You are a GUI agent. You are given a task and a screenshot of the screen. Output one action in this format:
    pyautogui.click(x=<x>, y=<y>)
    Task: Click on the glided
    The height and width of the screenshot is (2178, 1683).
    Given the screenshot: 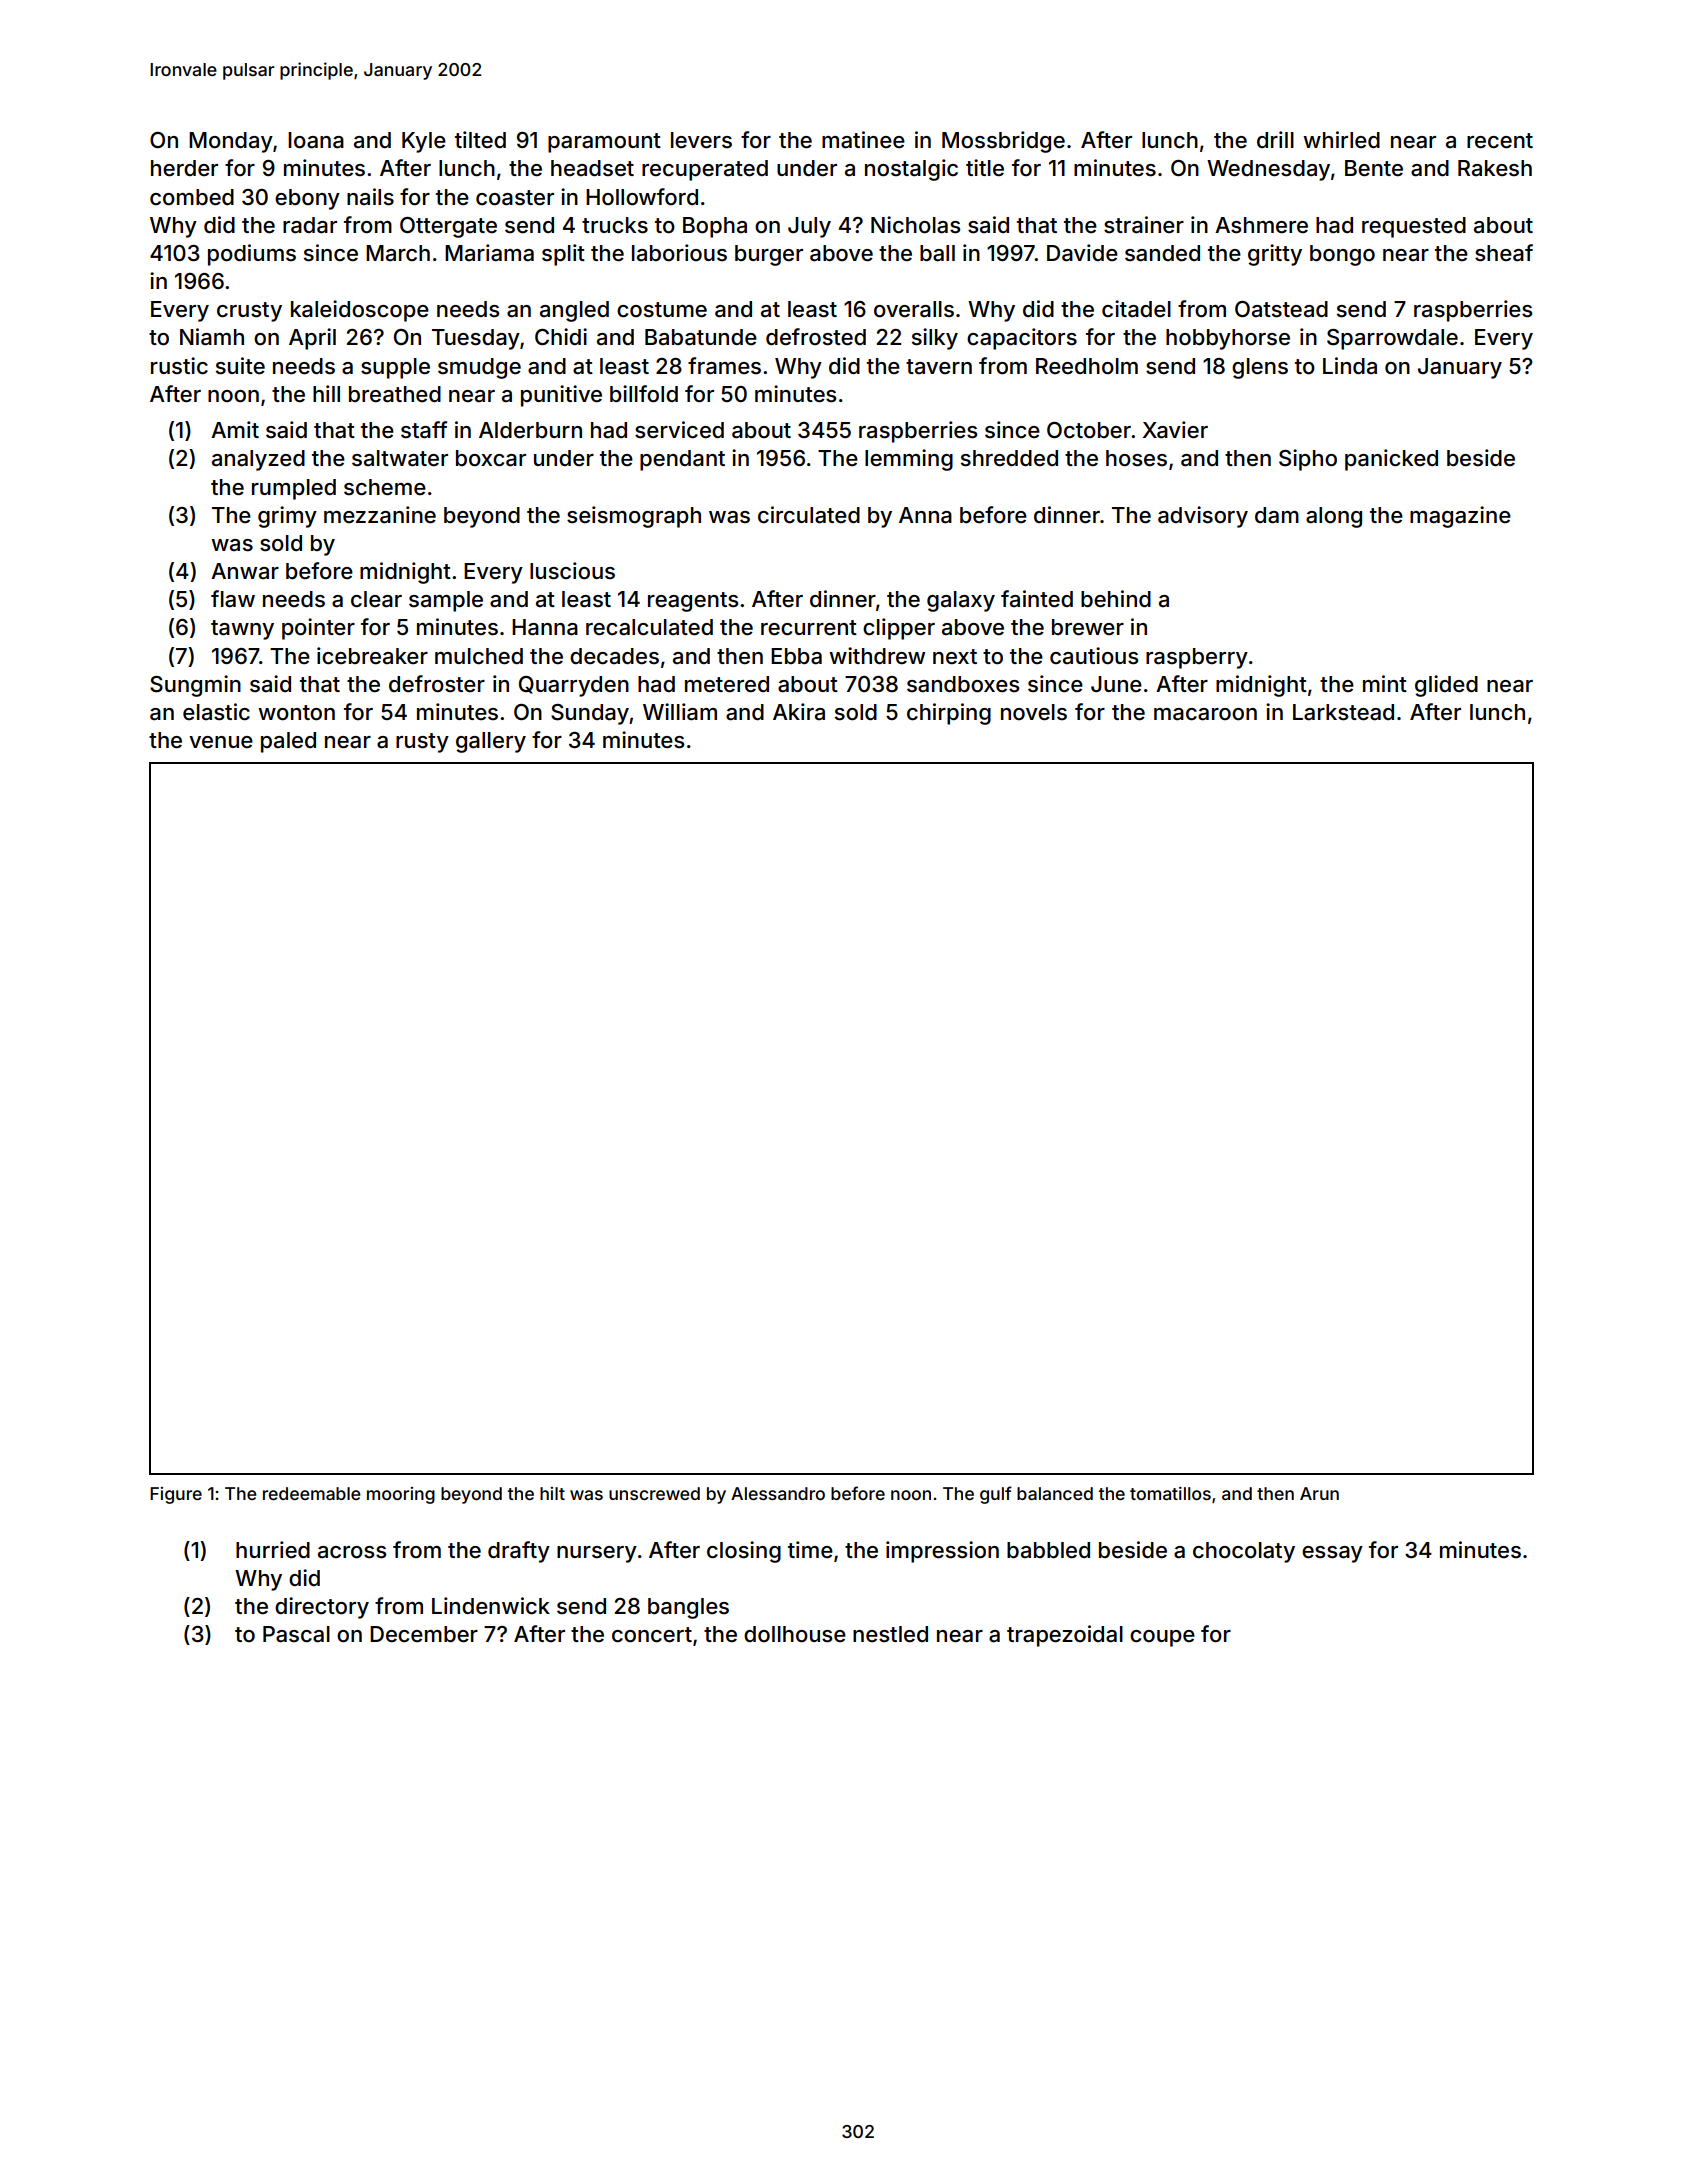 What is the action you would take?
    pyautogui.click(x=1446, y=686)
